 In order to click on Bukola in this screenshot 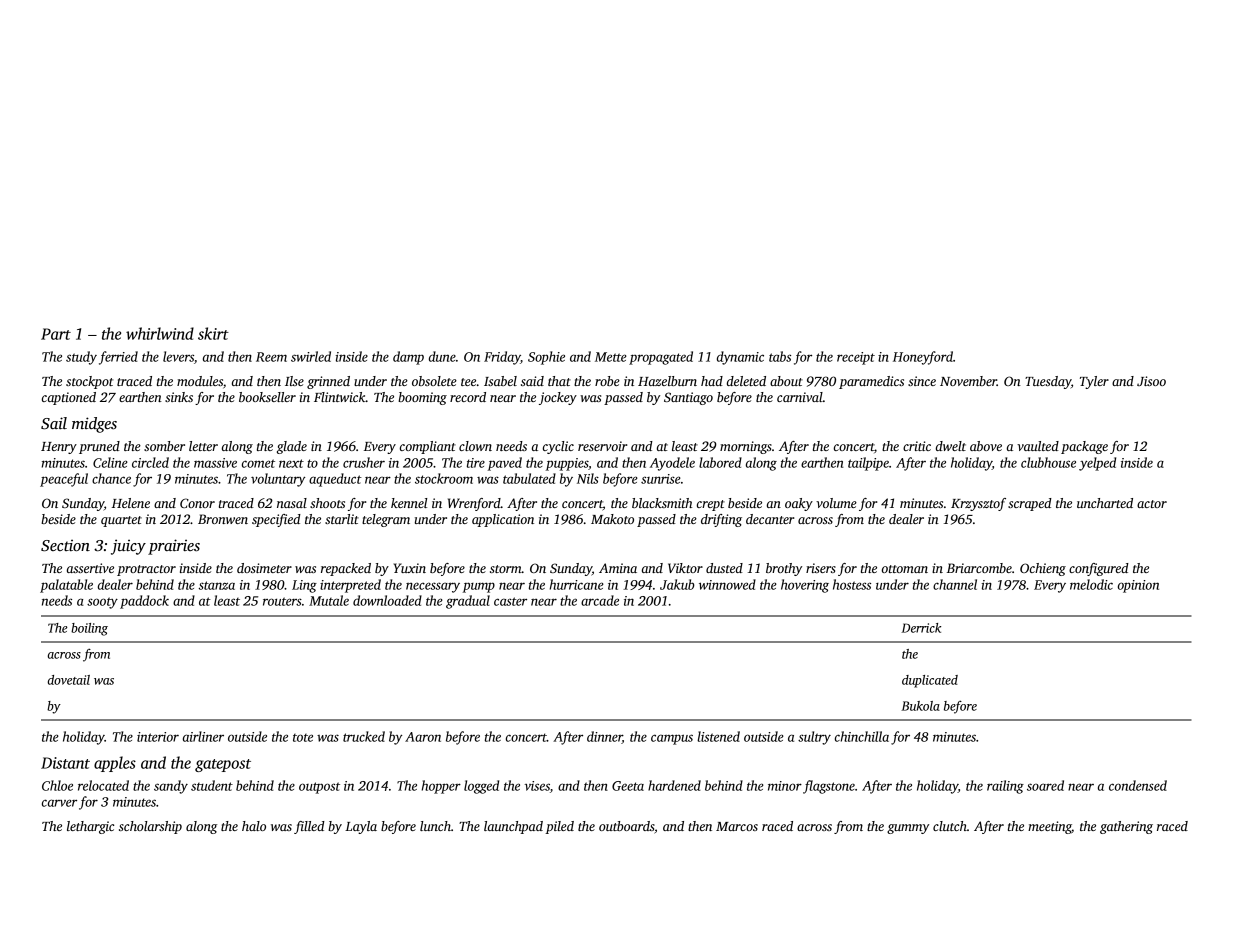, I will do `click(920, 706)`.
